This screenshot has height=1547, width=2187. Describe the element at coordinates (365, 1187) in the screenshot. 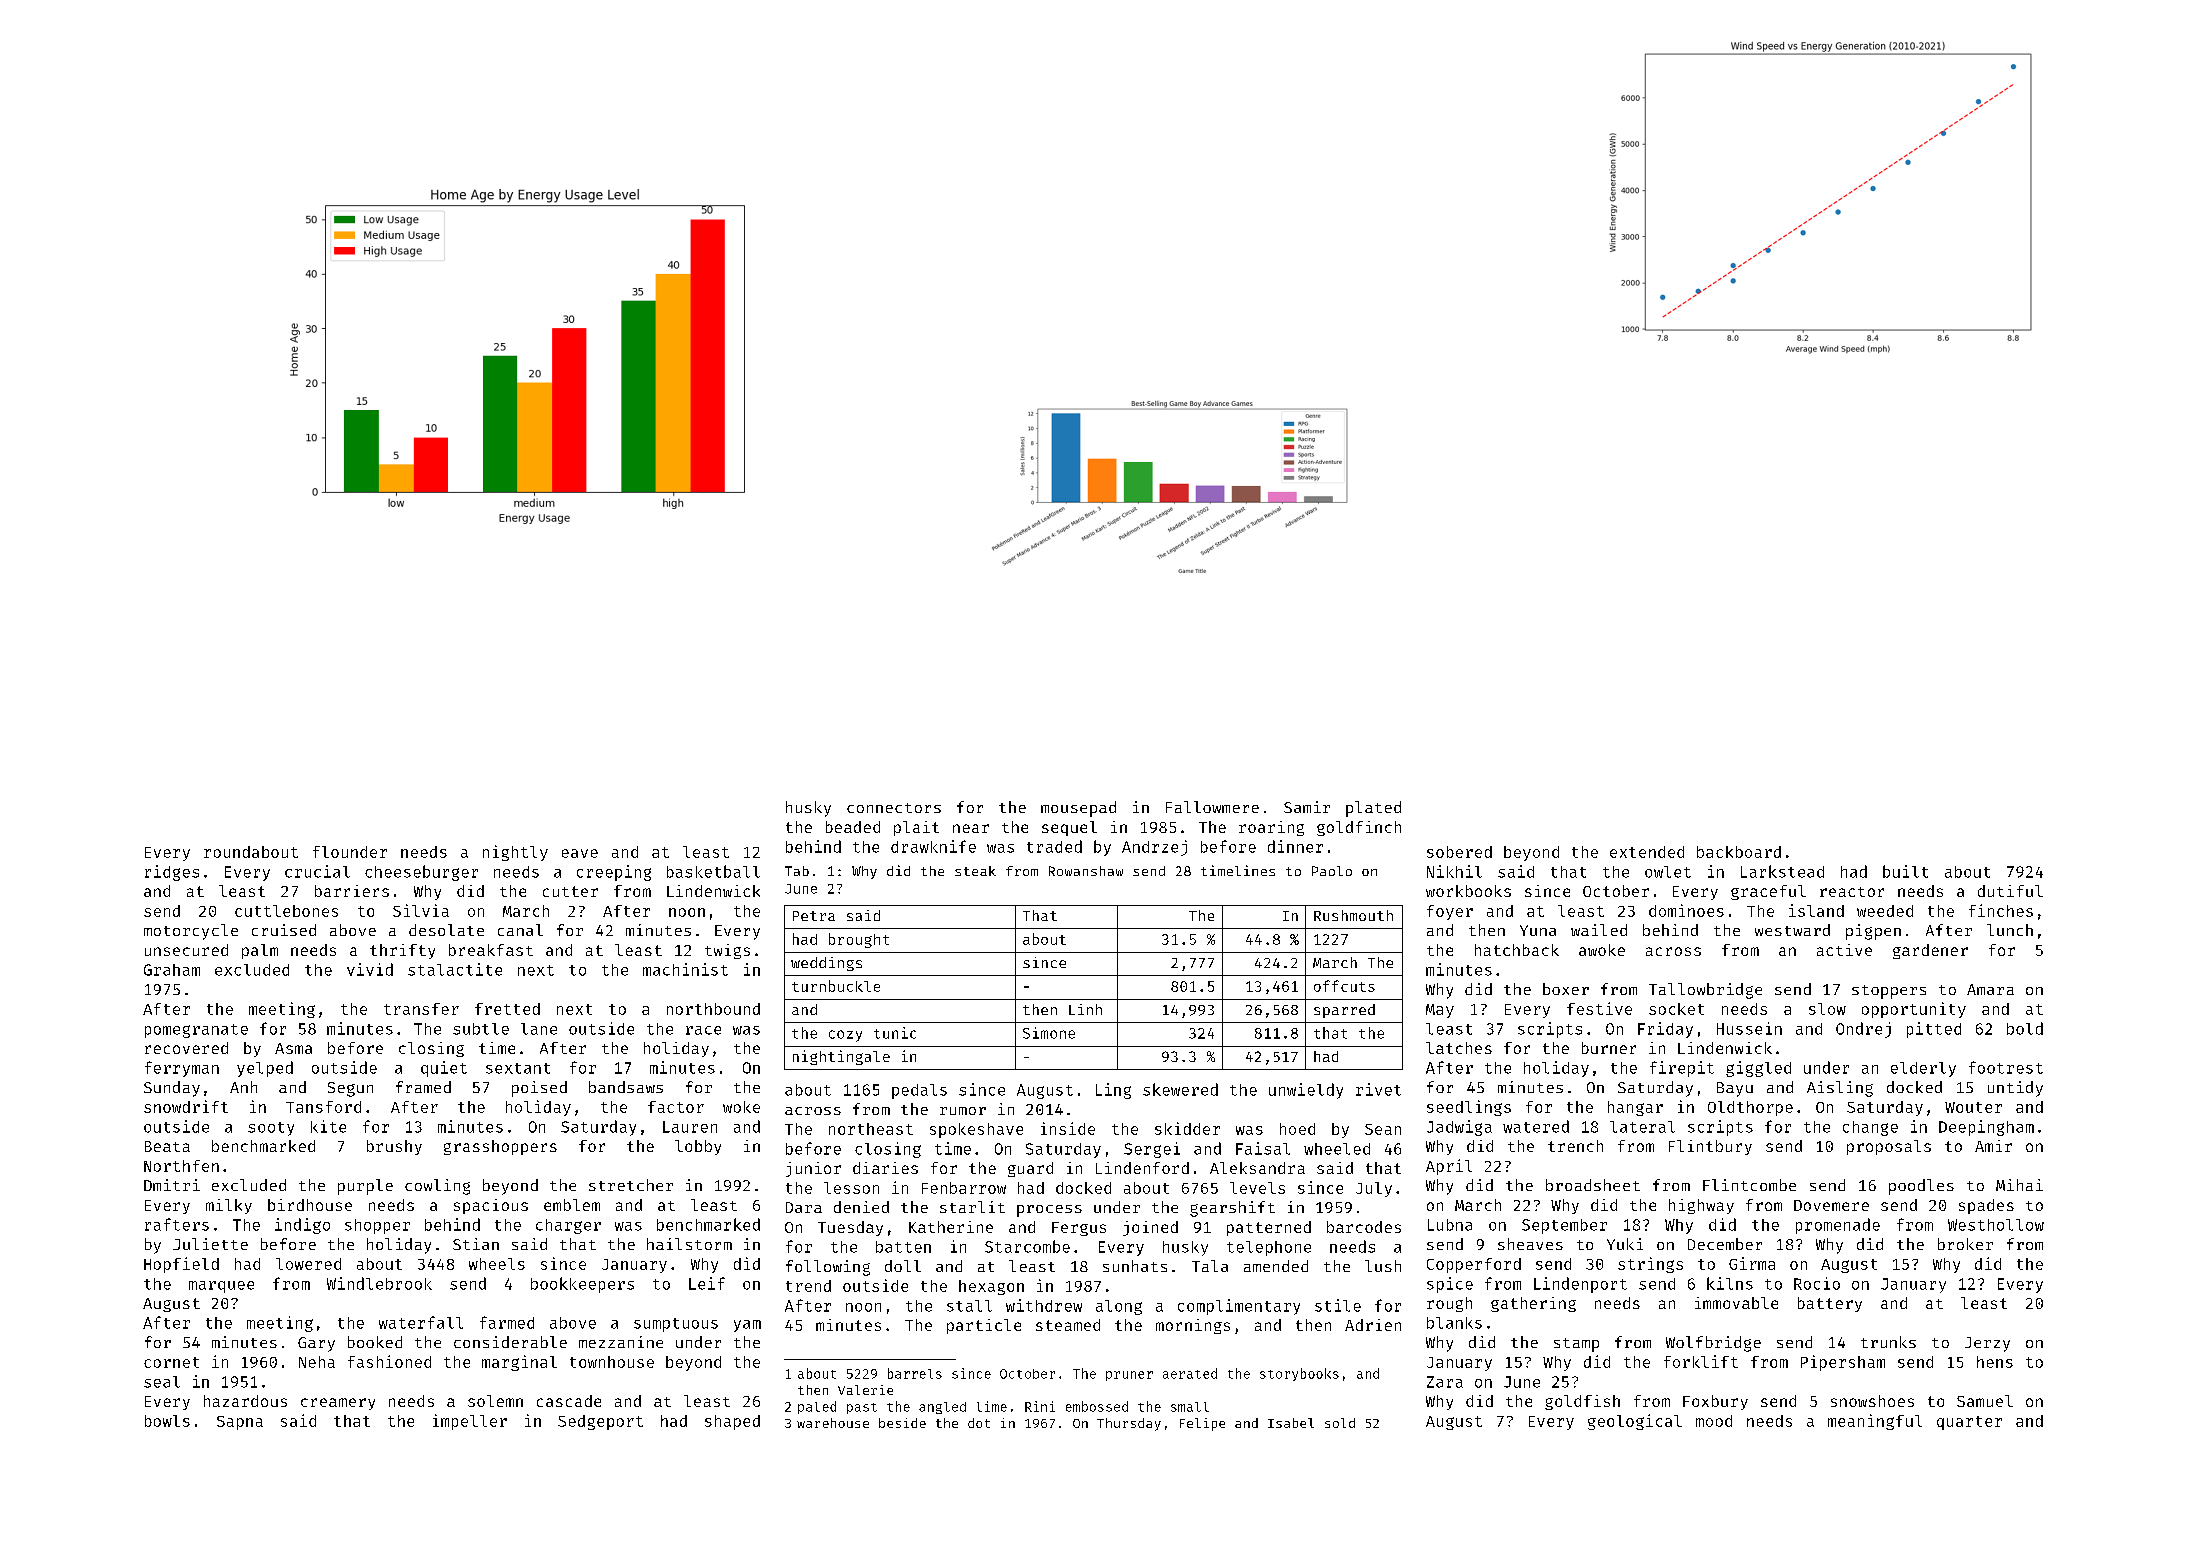

I see `purple` at that location.
